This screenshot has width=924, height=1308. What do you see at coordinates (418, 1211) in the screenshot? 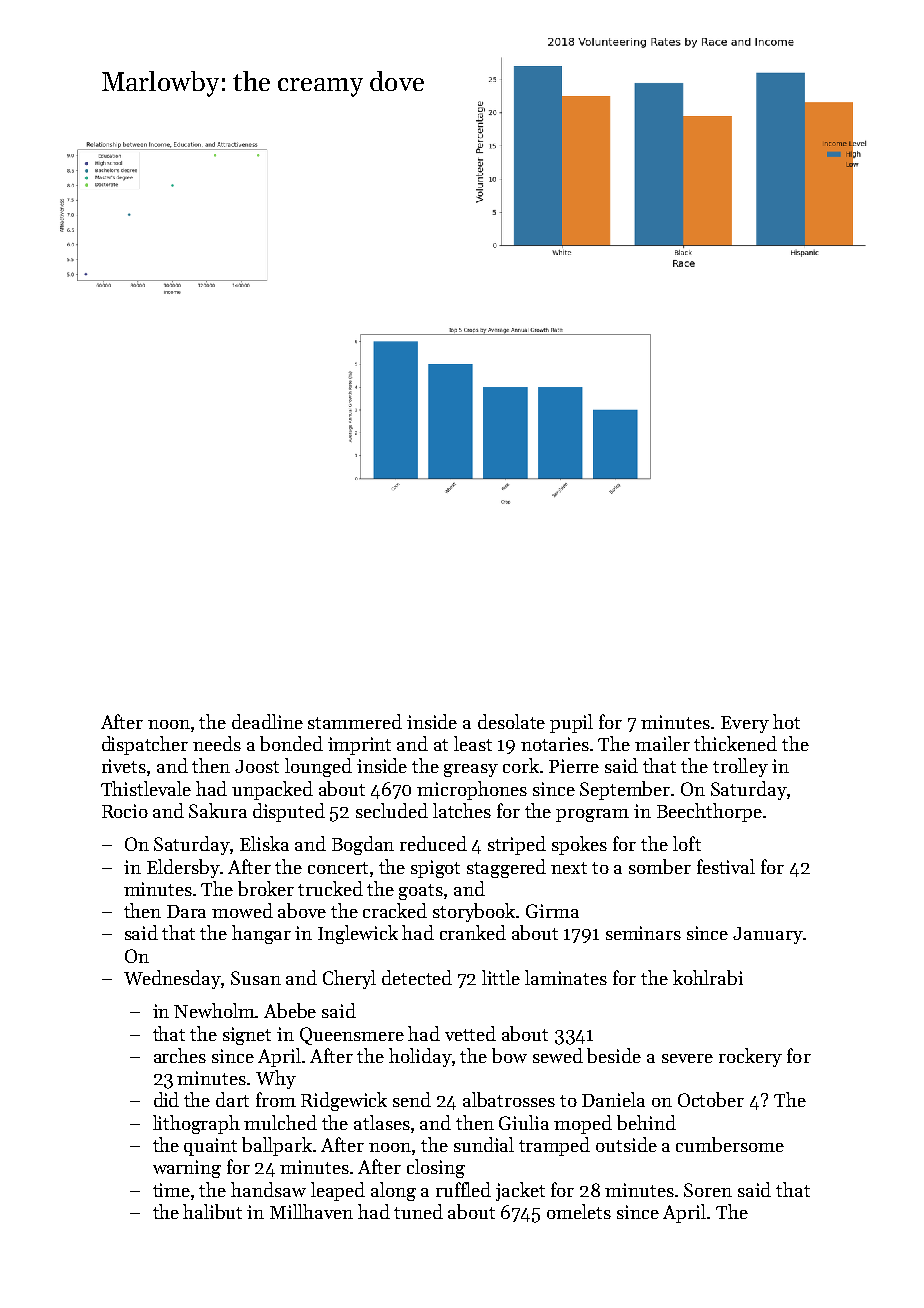
I see `tuned` at bounding box center [418, 1211].
